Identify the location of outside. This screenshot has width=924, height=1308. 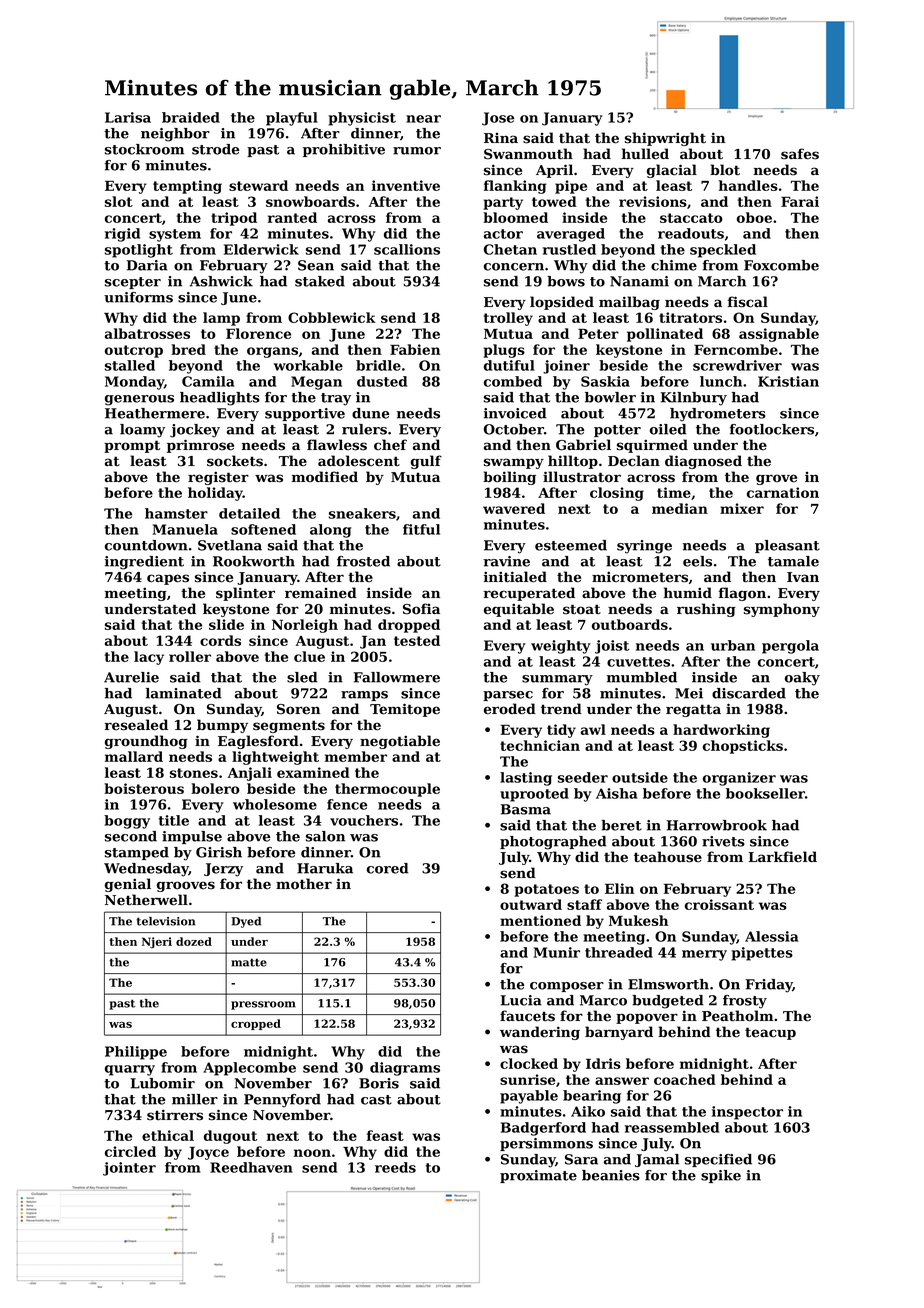
(640, 777).
